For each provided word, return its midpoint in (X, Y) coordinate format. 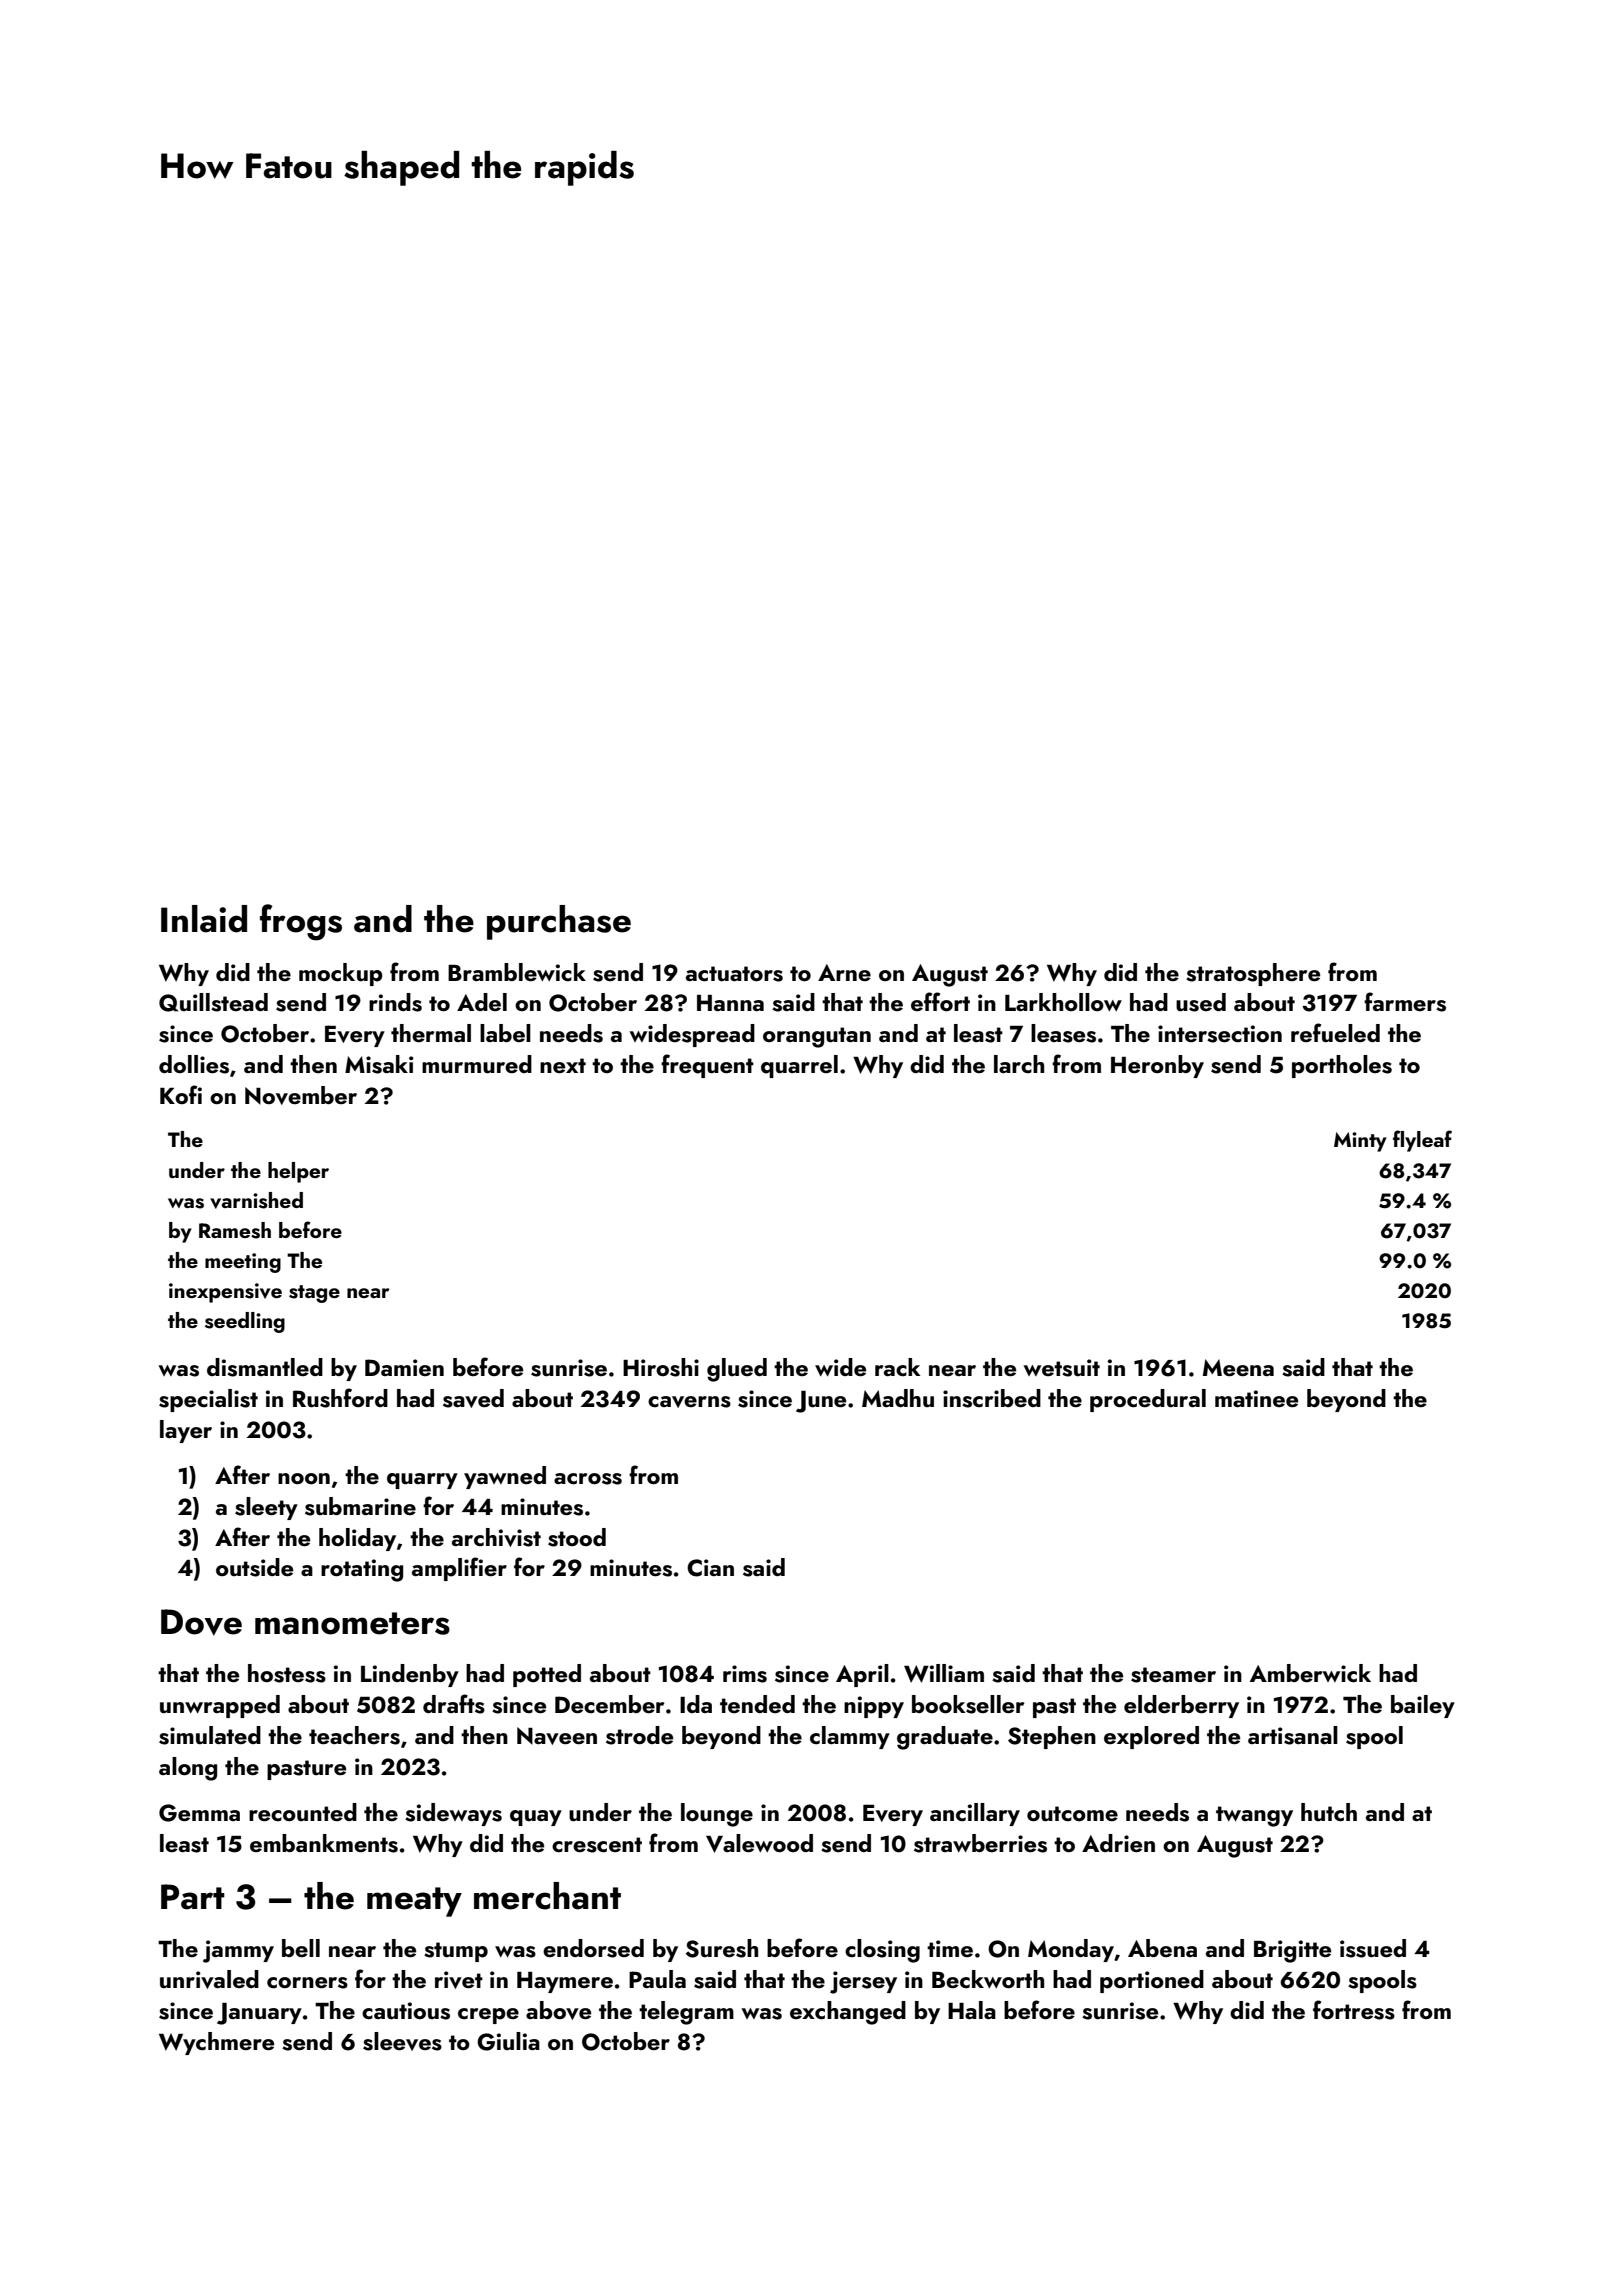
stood (577, 1537)
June (821, 1402)
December (609, 1704)
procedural (1148, 1400)
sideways (453, 1814)
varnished (256, 1200)
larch (1019, 1064)
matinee (1256, 1398)
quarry (422, 1481)
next (563, 1065)
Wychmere (216, 2043)
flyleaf (1422, 1141)
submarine (360, 1506)
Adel (482, 1002)
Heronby (1157, 1066)
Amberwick (1310, 1673)
